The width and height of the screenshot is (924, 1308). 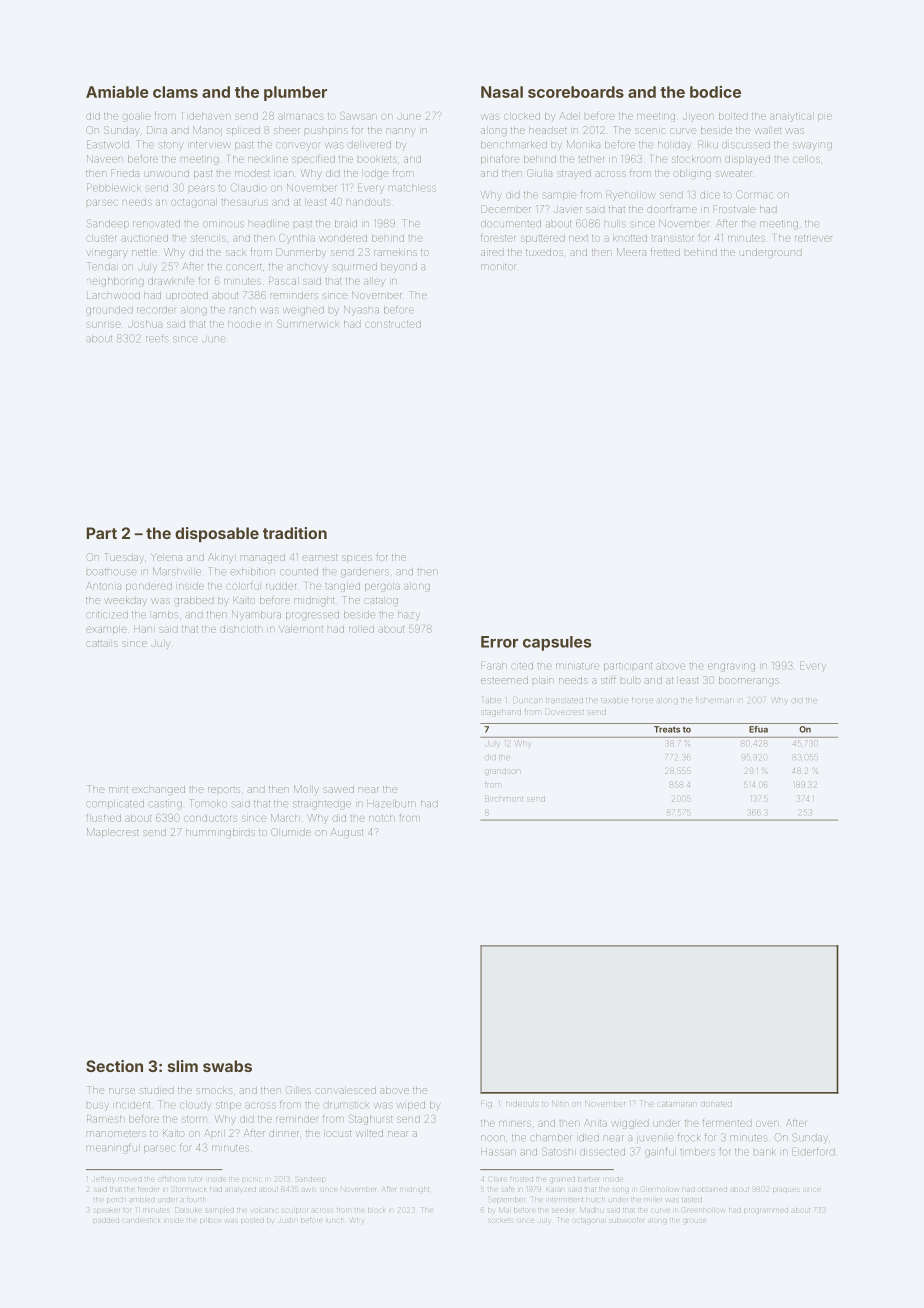 I want to click on Riku, so click(x=708, y=144).
